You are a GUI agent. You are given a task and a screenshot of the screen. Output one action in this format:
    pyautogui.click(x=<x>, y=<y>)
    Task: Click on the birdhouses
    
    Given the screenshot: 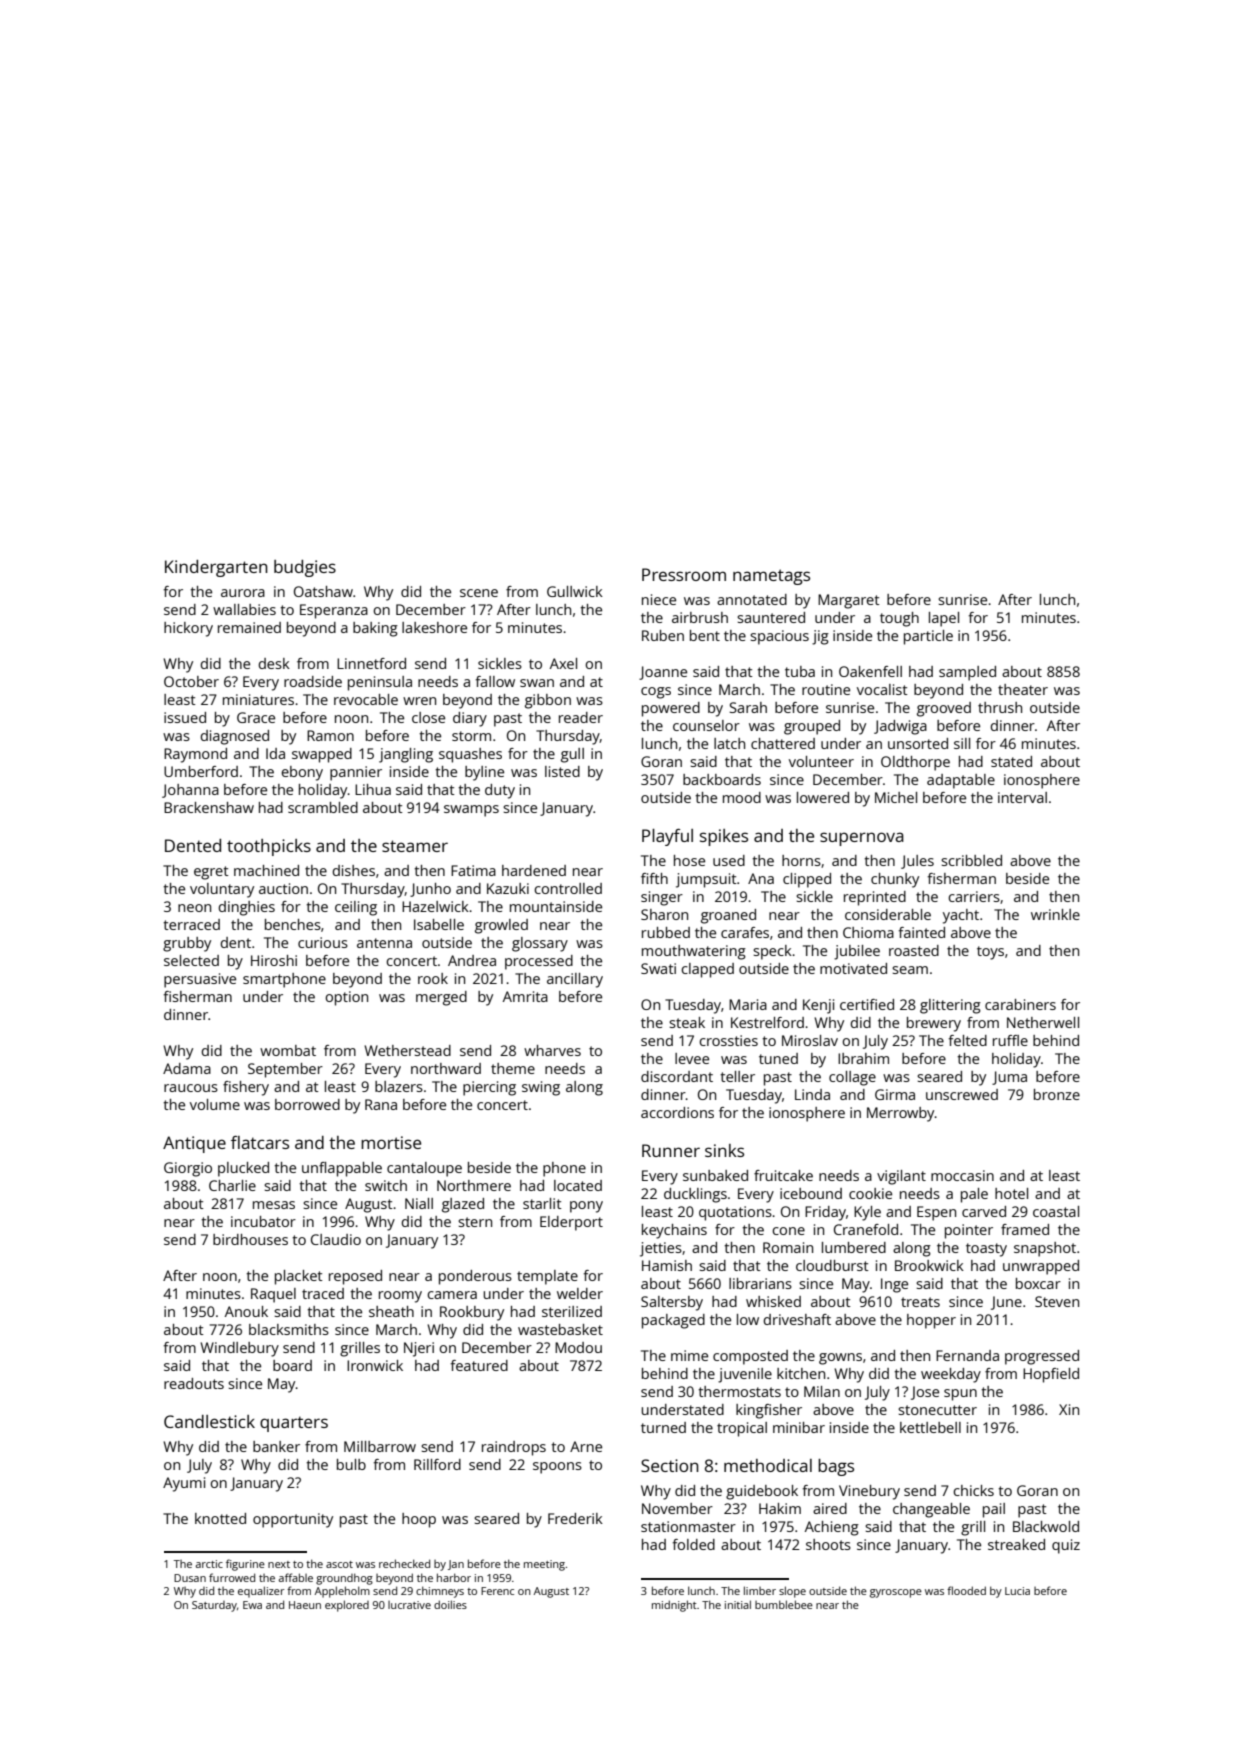 What is the action you would take?
    pyautogui.click(x=250, y=1239)
